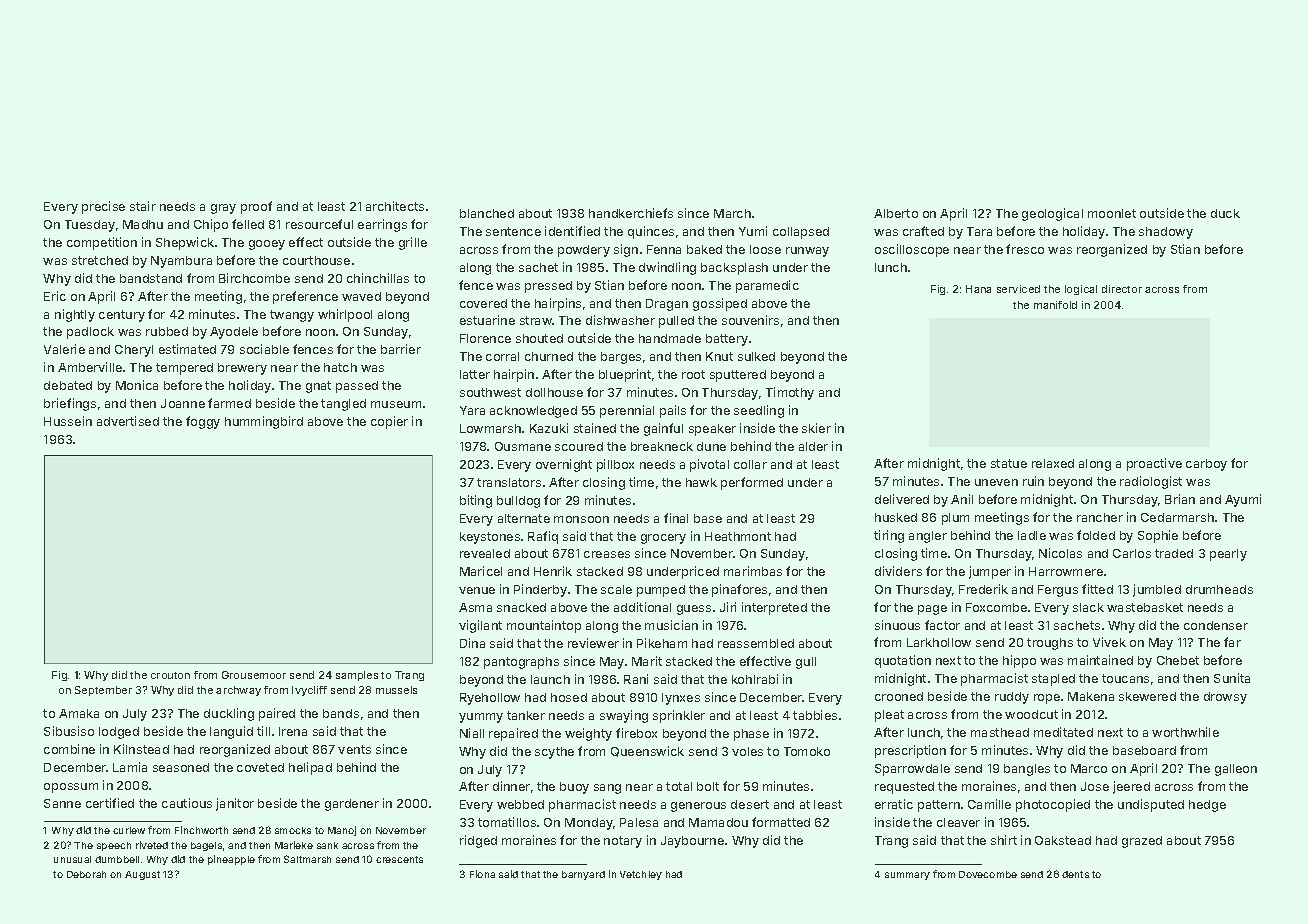 The height and width of the screenshot is (924, 1308). I want to click on stair, so click(143, 206).
